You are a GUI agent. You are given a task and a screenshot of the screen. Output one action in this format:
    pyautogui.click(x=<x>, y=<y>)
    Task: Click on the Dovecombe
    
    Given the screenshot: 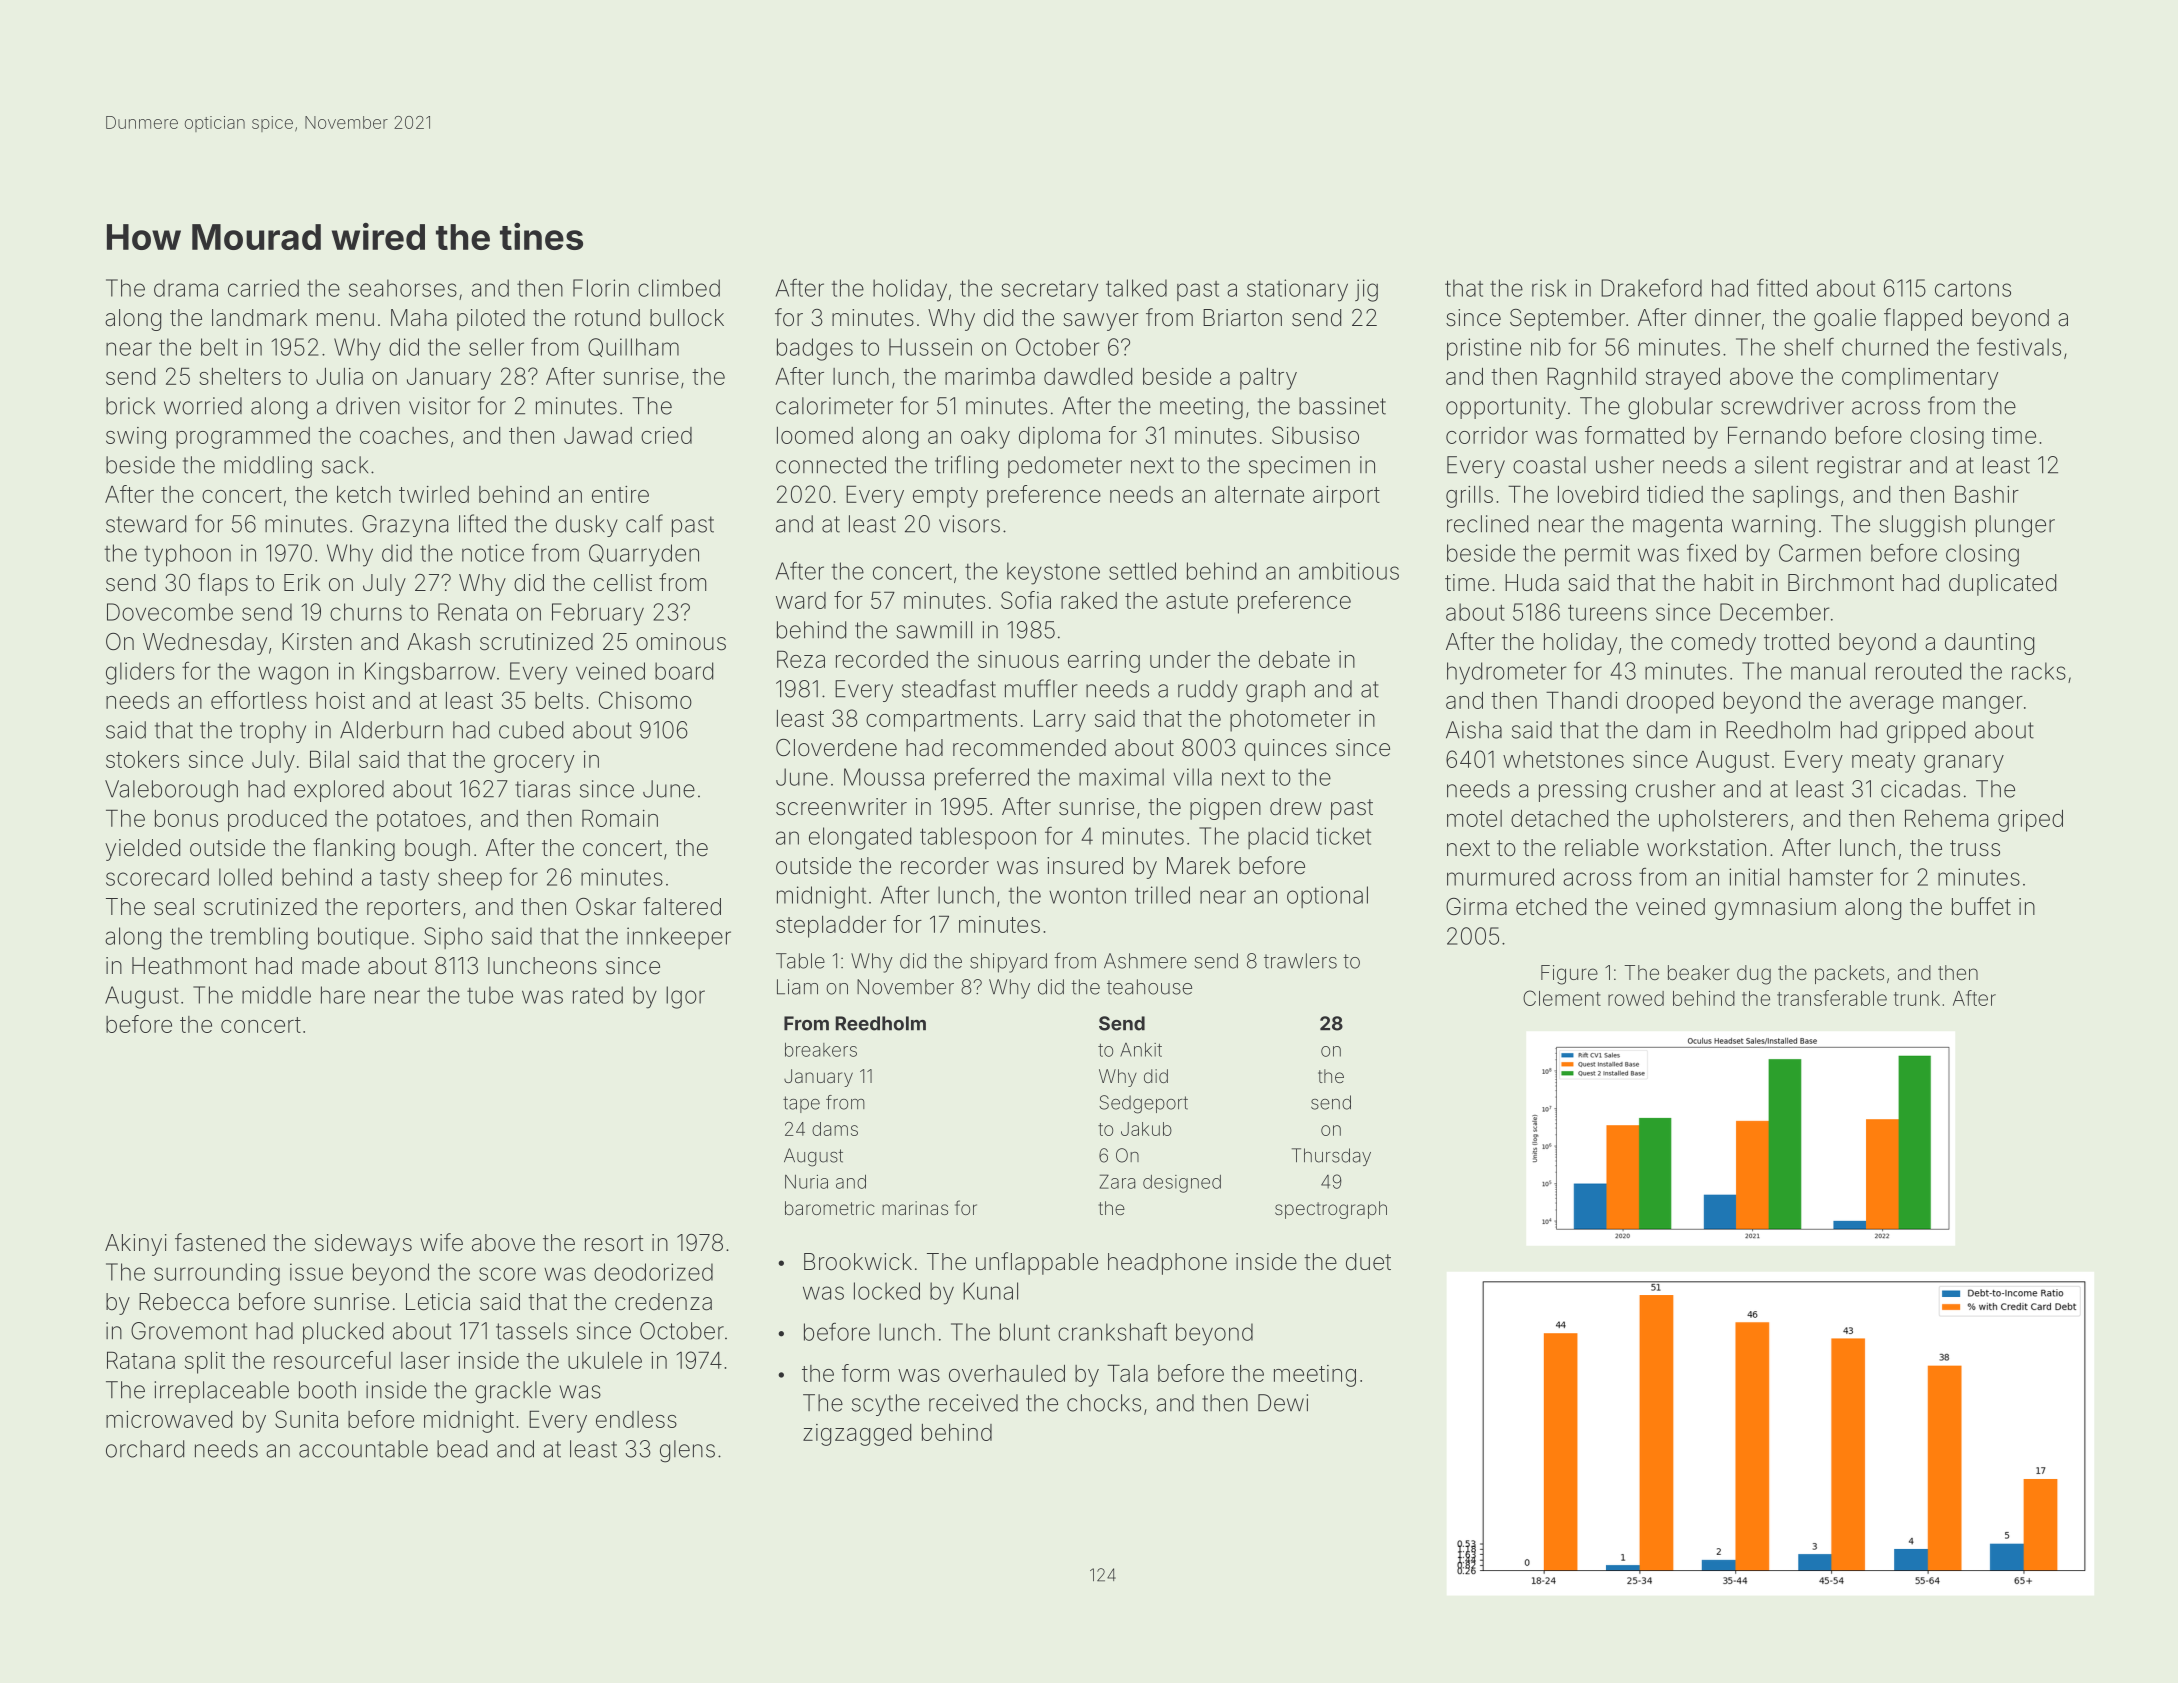 What is the action you would take?
    pyautogui.click(x=170, y=612)
